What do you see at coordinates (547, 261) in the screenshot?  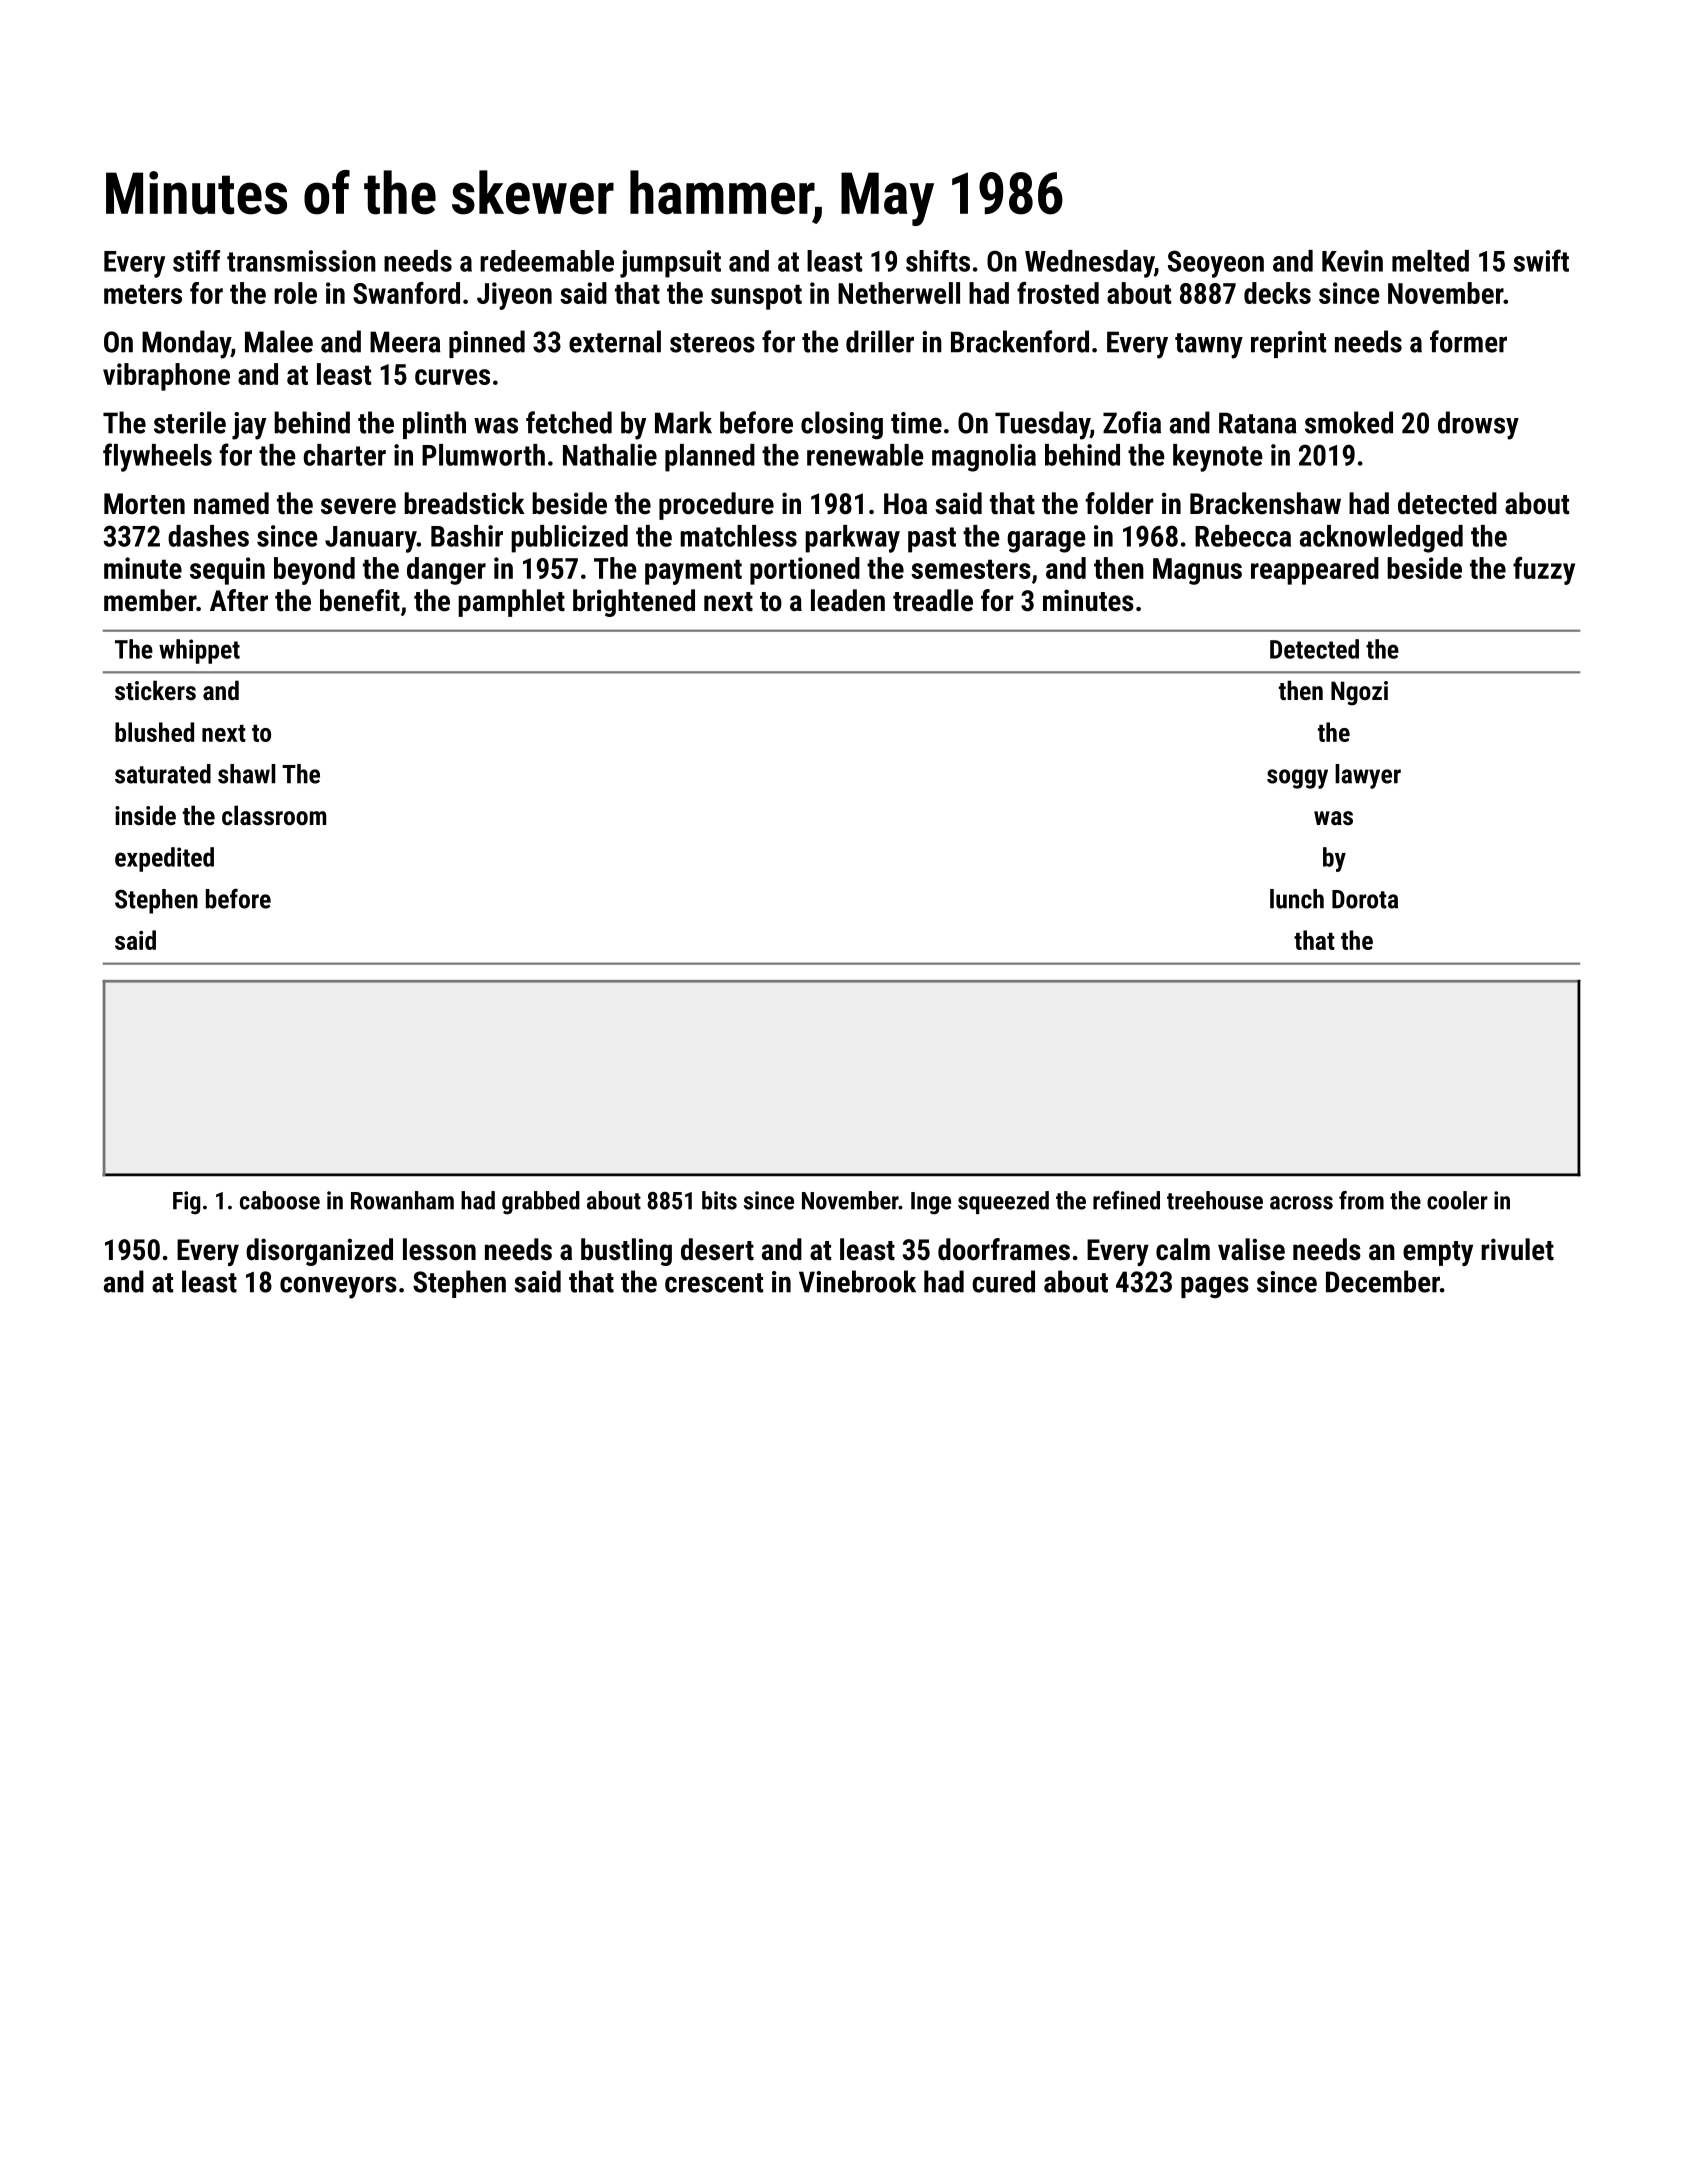 I see `redeemable` at bounding box center [547, 261].
